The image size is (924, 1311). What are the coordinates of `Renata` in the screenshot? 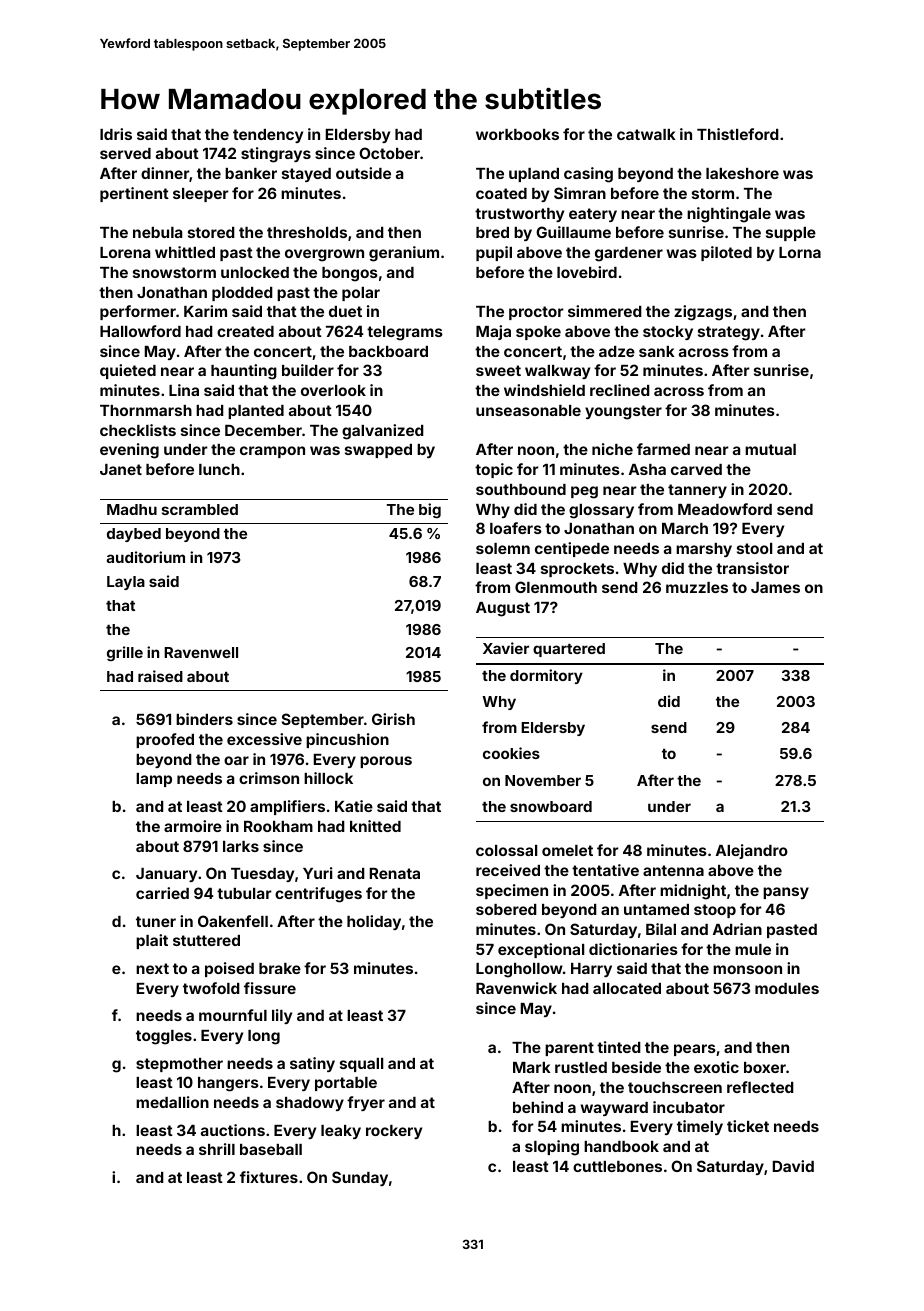 It's located at (395, 873).
